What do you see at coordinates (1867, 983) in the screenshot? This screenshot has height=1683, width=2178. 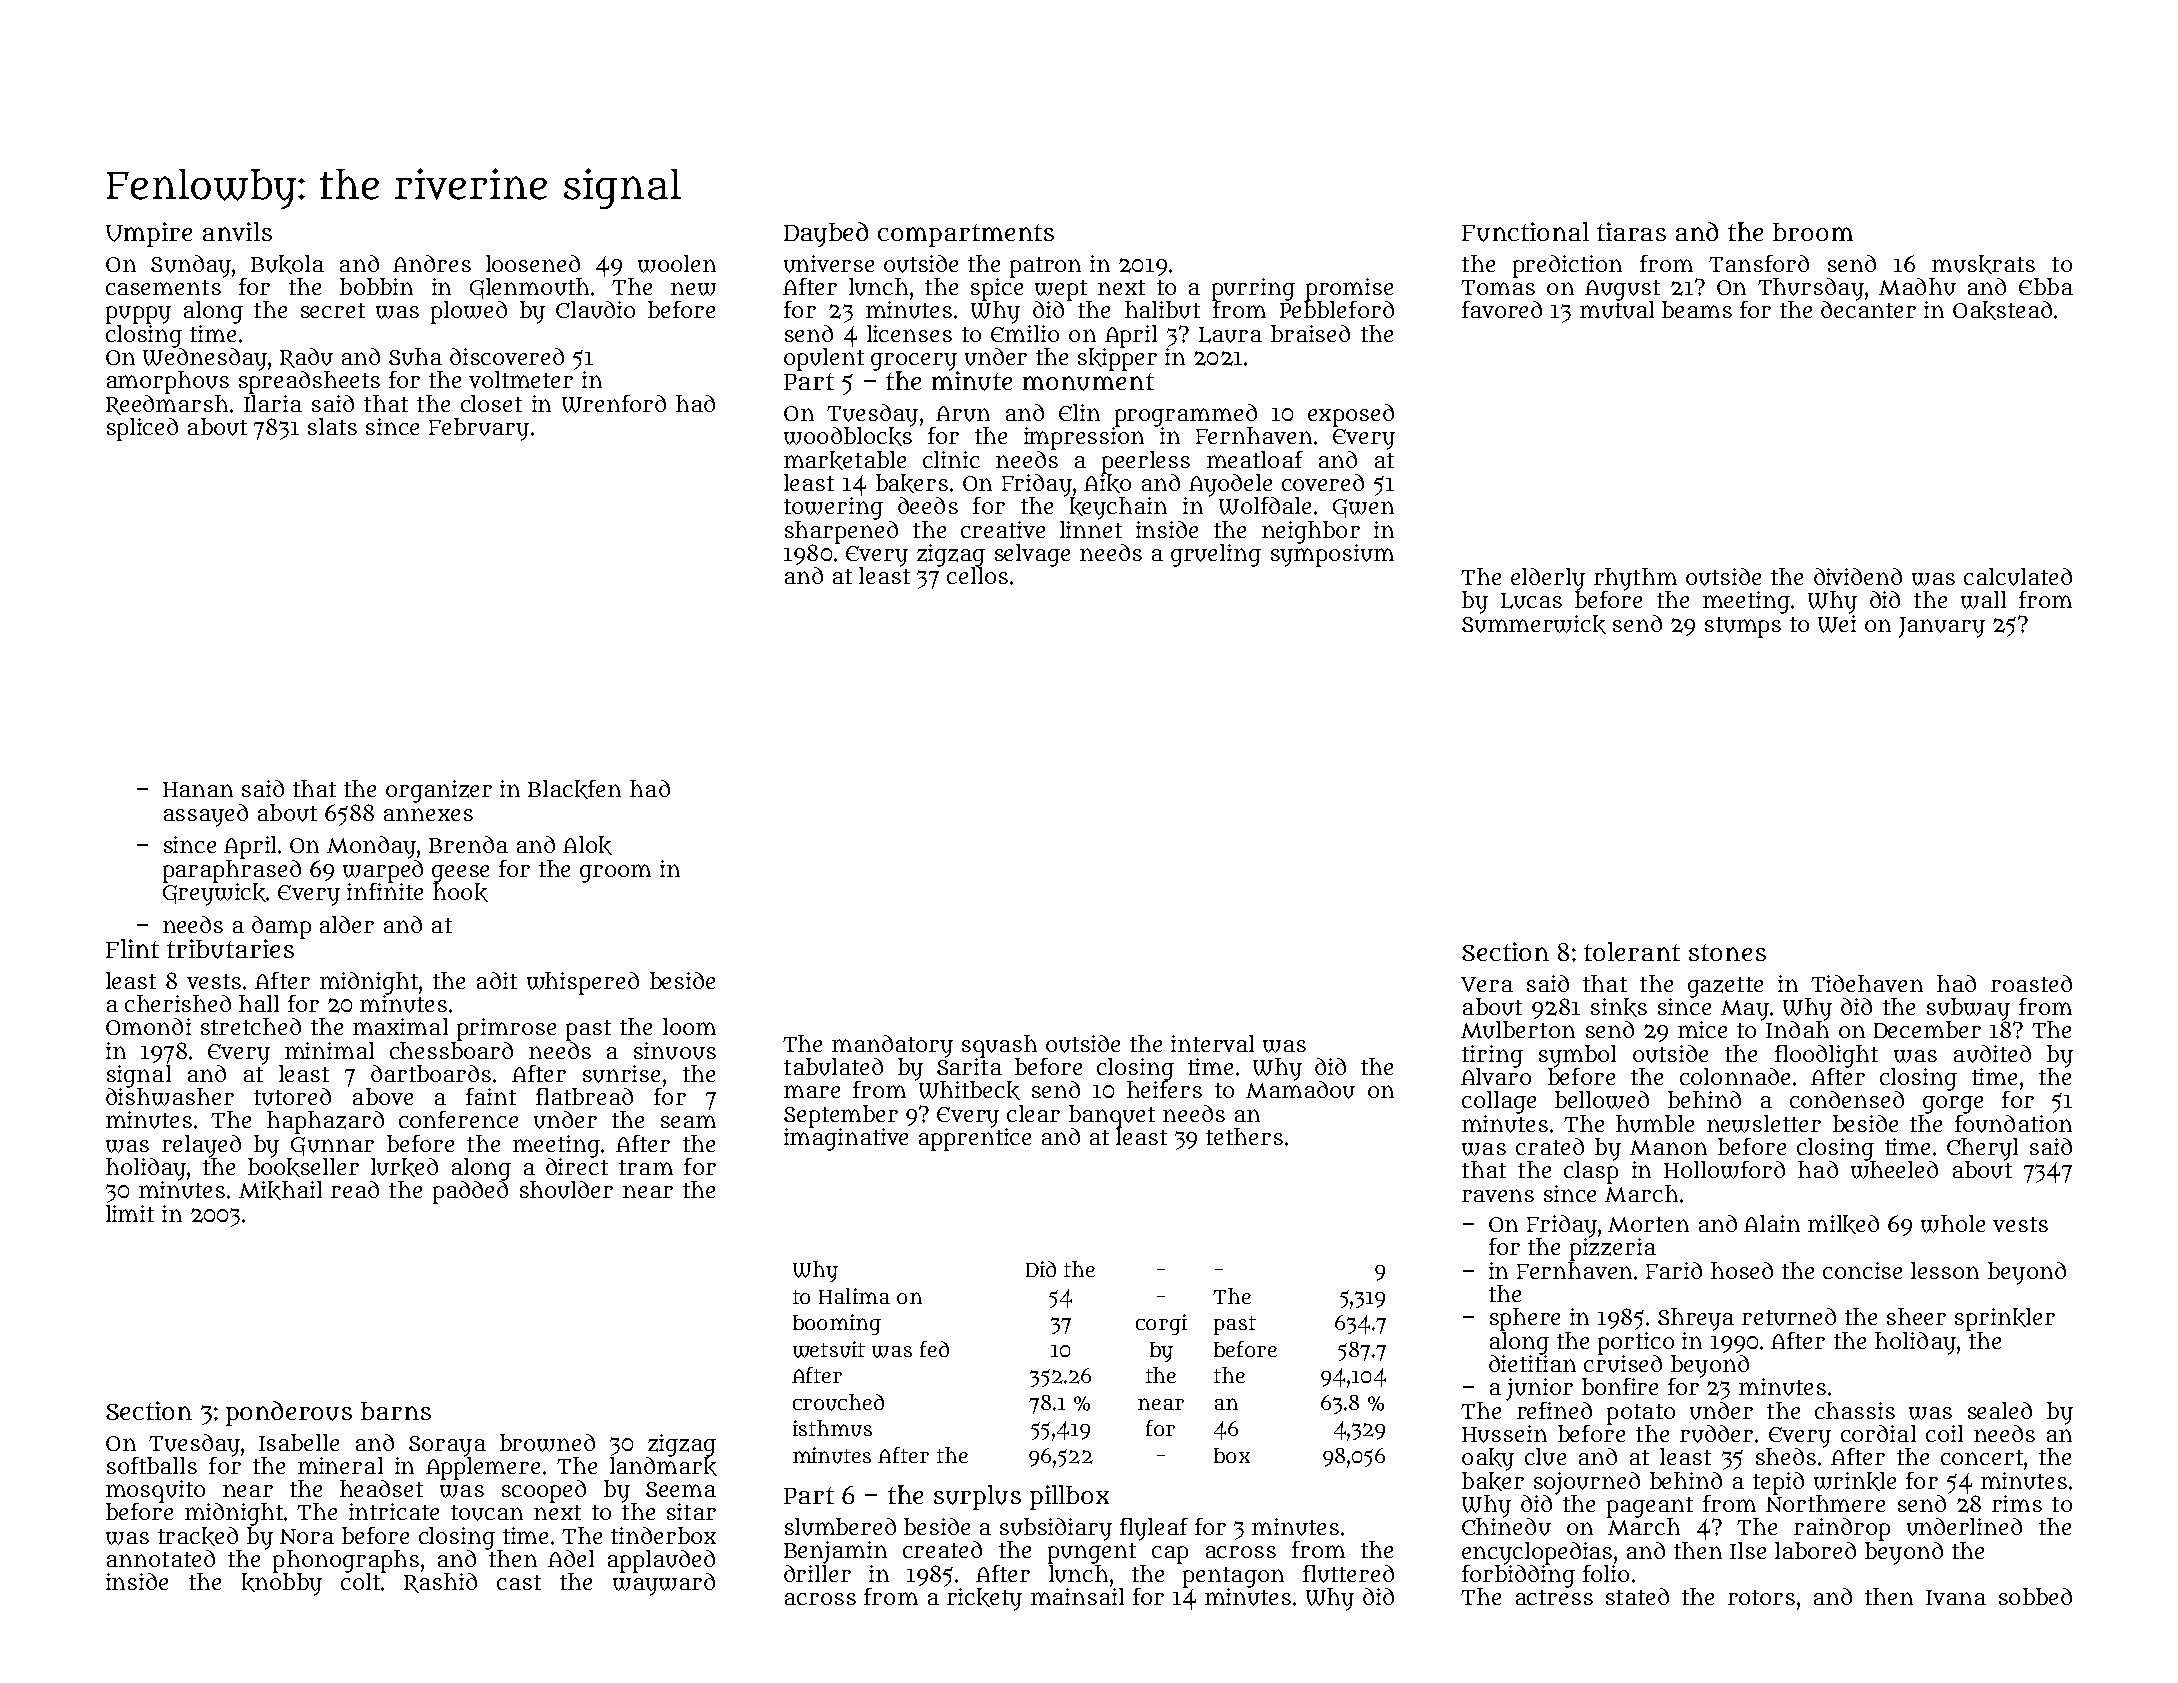 I see `Tidehaven` at bounding box center [1867, 983].
